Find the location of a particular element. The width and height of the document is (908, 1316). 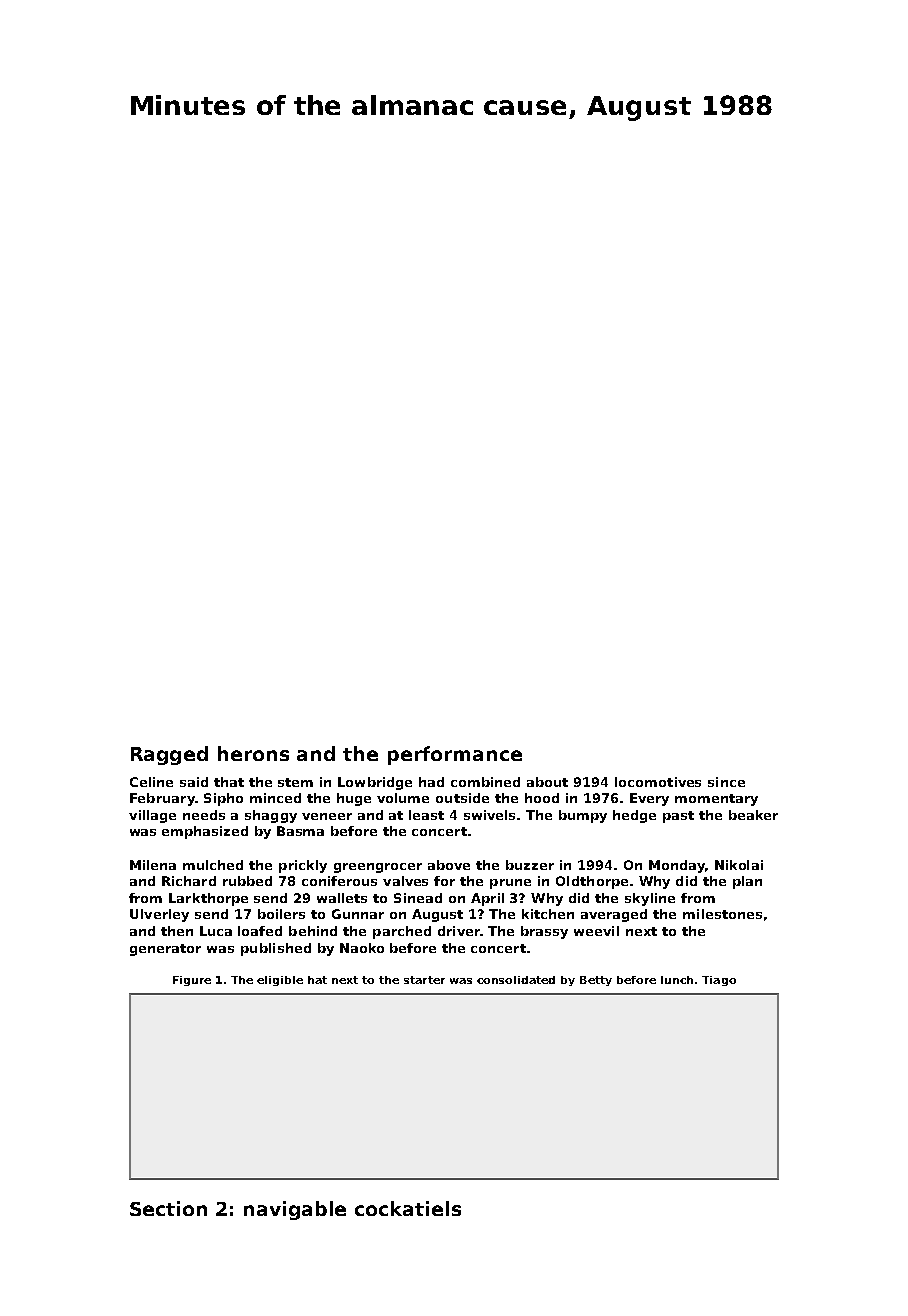

navigable is located at coordinates (295, 1210).
